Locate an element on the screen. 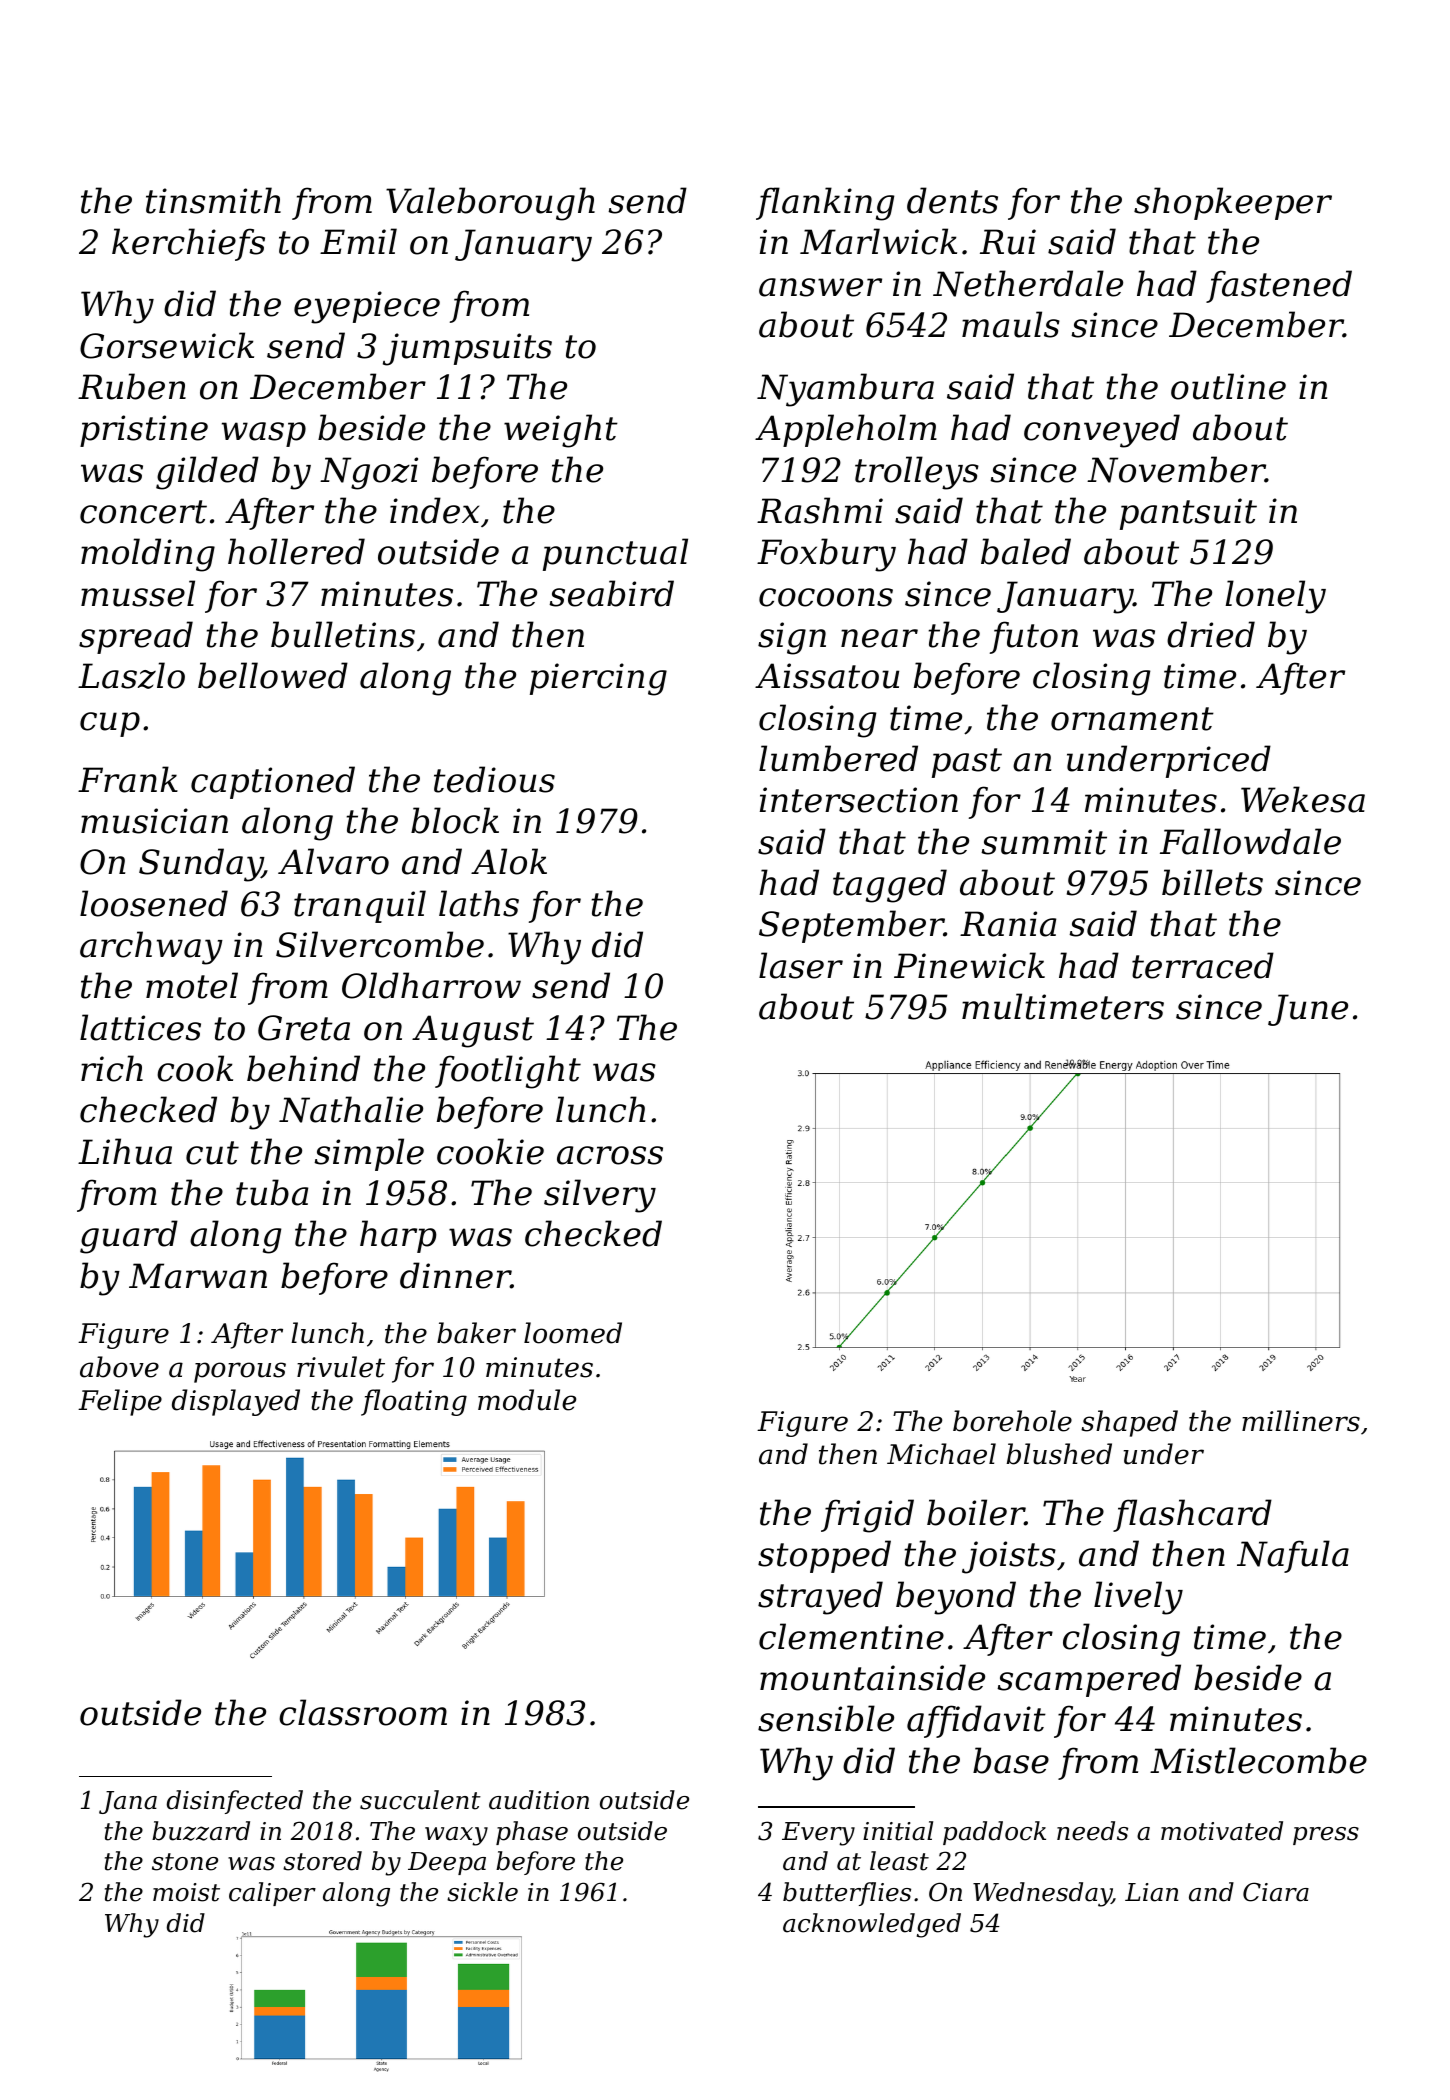 This screenshot has width=1450, height=2100. laser is located at coordinates (801, 965).
